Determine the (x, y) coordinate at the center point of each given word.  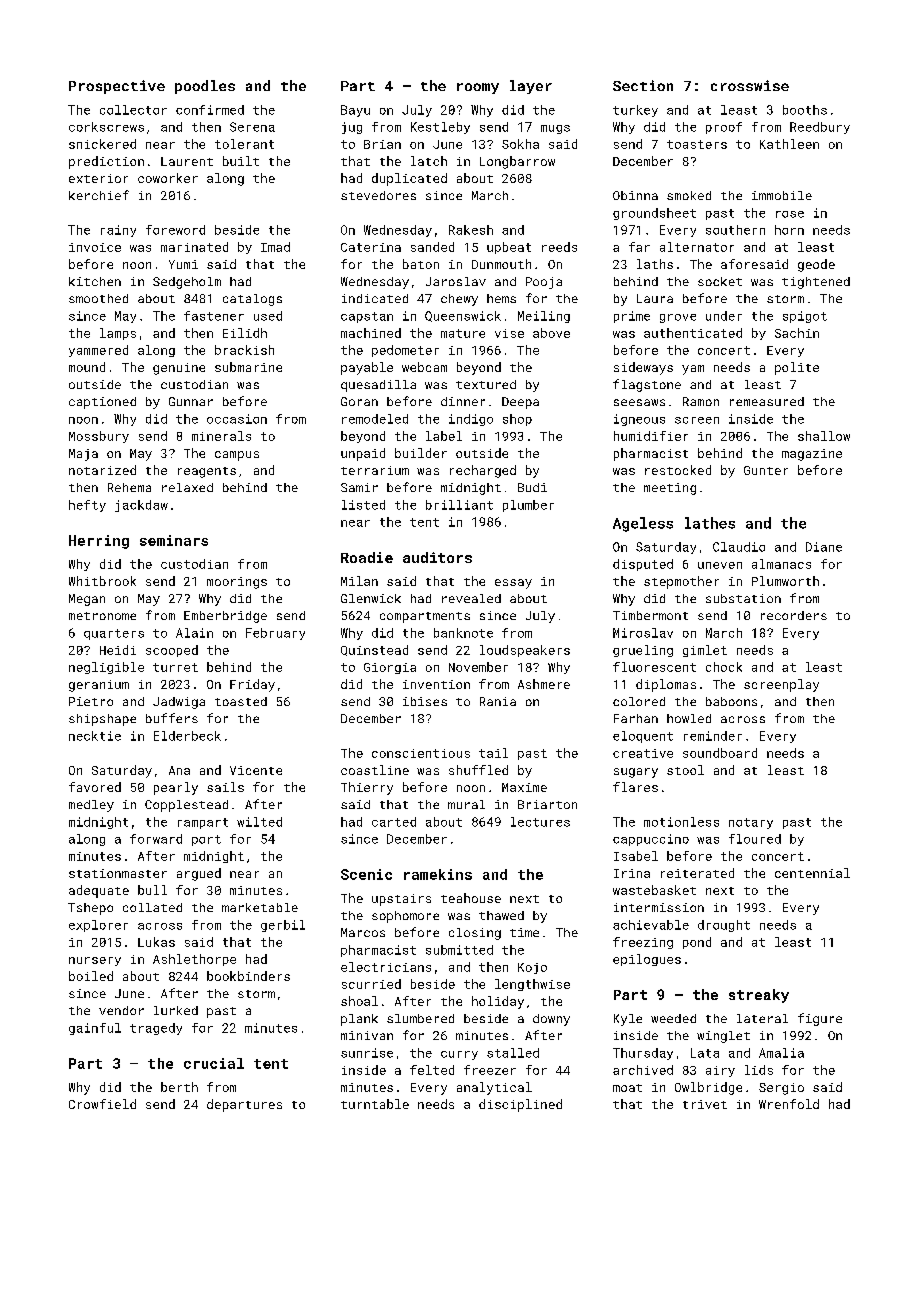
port (206, 840)
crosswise (750, 85)
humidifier (651, 436)
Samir (359, 487)
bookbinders (248, 976)
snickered (102, 144)
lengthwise (532, 985)
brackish (244, 350)
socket (720, 281)
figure (820, 1019)
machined (371, 333)
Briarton (547, 804)
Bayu (355, 111)
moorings (237, 583)
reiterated (697, 873)
